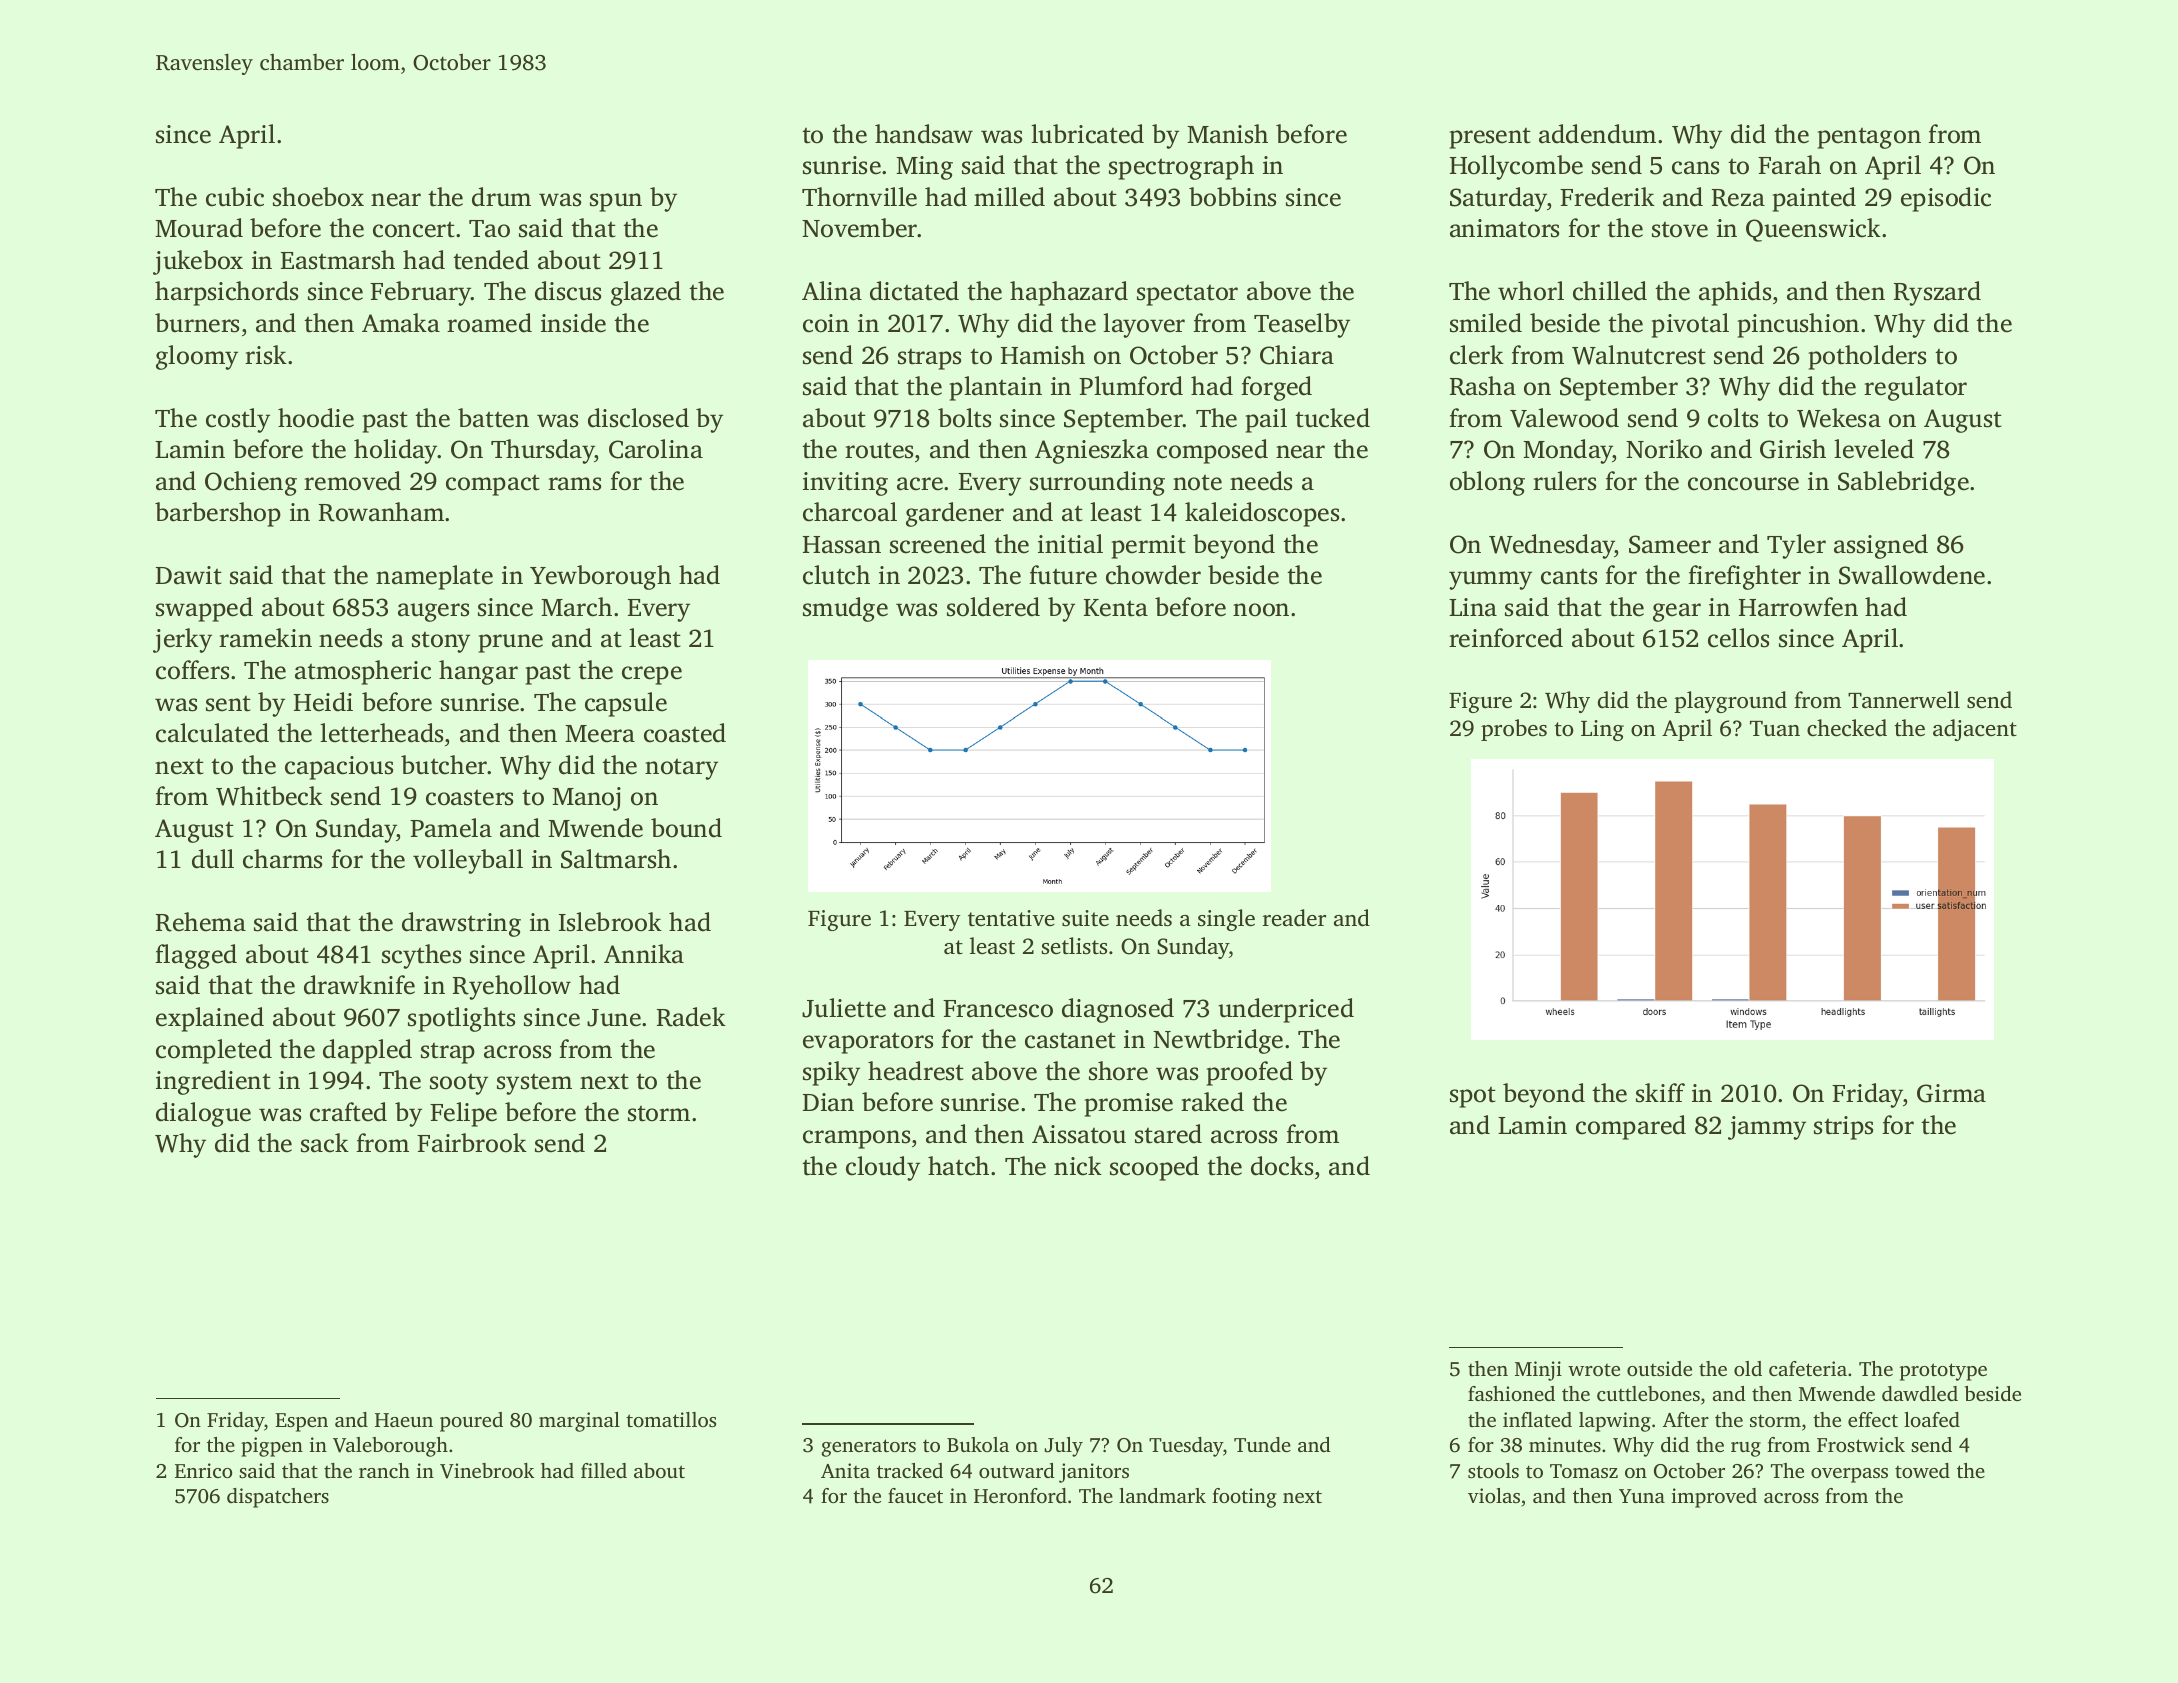 The image size is (2178, 1683). I want to click on barbershop, so click(218, 514).
